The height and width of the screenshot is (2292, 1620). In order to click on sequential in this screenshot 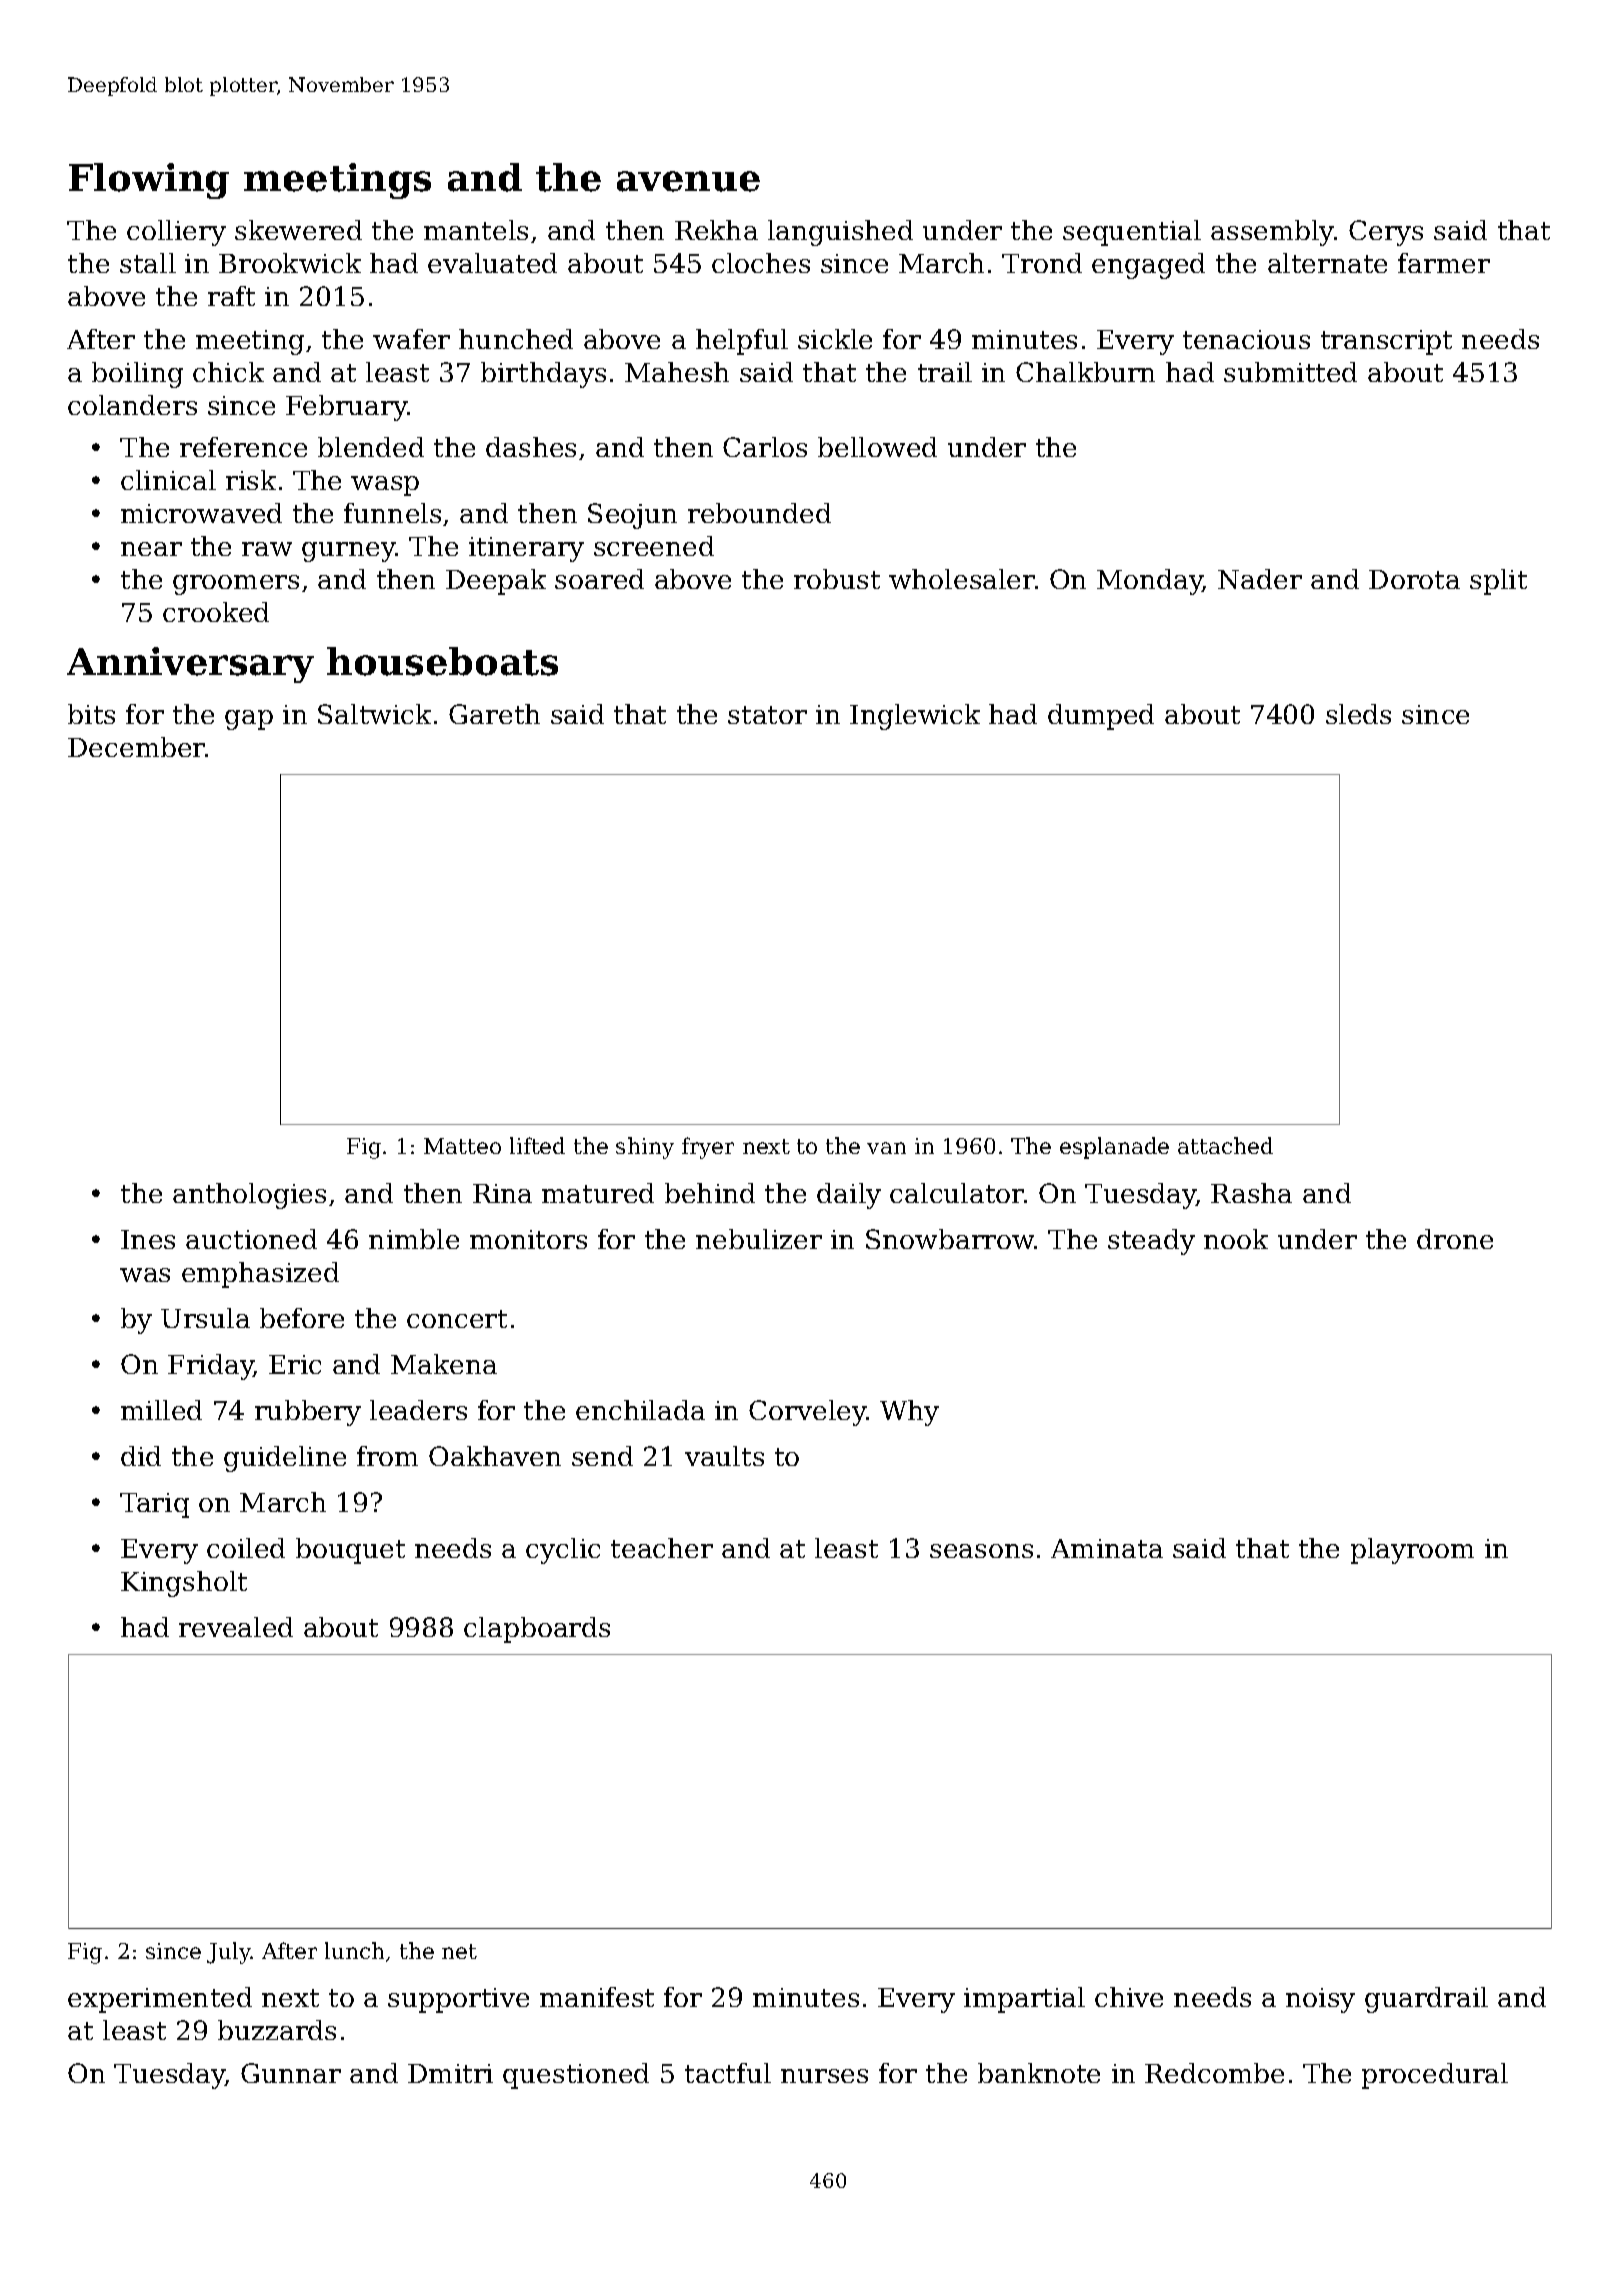, I will do `click(1132, 233)`.
